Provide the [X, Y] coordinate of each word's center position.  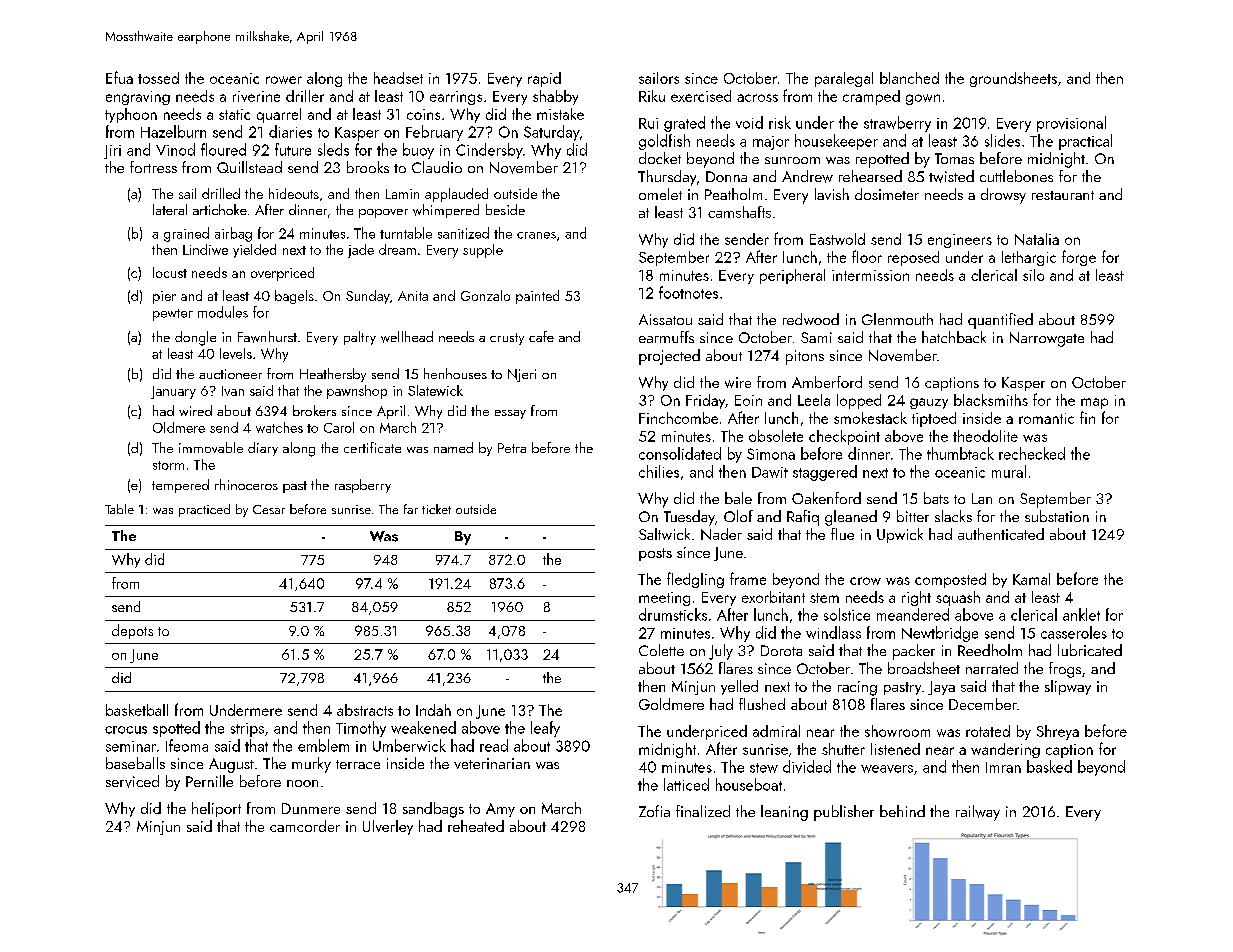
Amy [500, 810]
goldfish [664, 142]
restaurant [1063, 195]
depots [132, 631]
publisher [844, 813]
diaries [290, 131]
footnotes [688, 292]
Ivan [233, 391]
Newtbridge [940, 634]
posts [655, 554]
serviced [132, 781]
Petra [512, 448]
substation [1057, 516]
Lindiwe [205, 249]
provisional [1071, 124]
